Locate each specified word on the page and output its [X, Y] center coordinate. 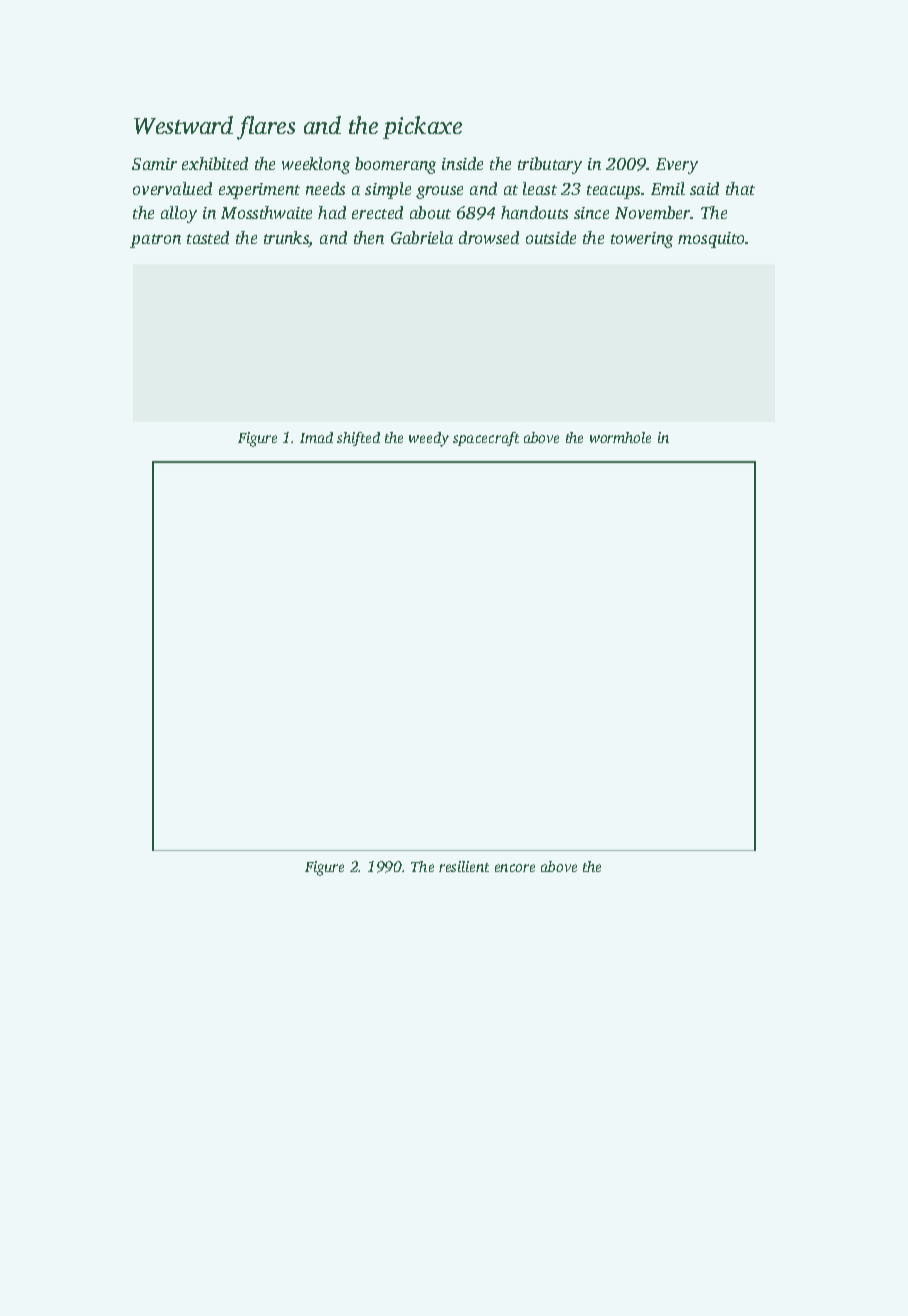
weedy [429, 439]
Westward [183, 125]
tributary [550, 165]
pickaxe [422, 127]
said [704, 188]
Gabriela [422, 237]
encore [515, 868]
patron [155, 241]
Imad [316, 437]
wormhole [620, 437]
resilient [464, 866]
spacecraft [486, 439]
